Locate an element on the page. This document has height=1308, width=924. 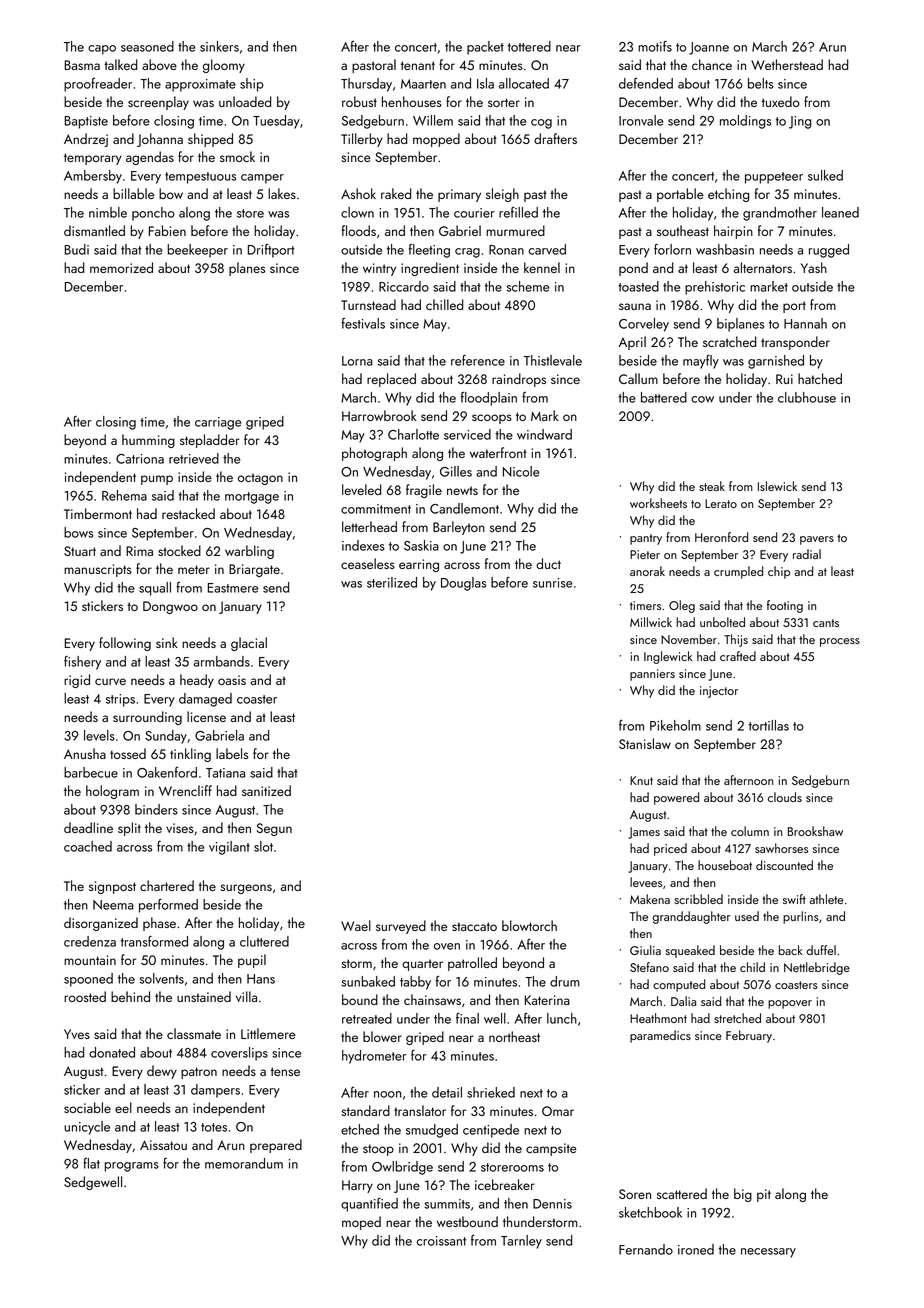
Callum is located at coordinates (638, 378).
